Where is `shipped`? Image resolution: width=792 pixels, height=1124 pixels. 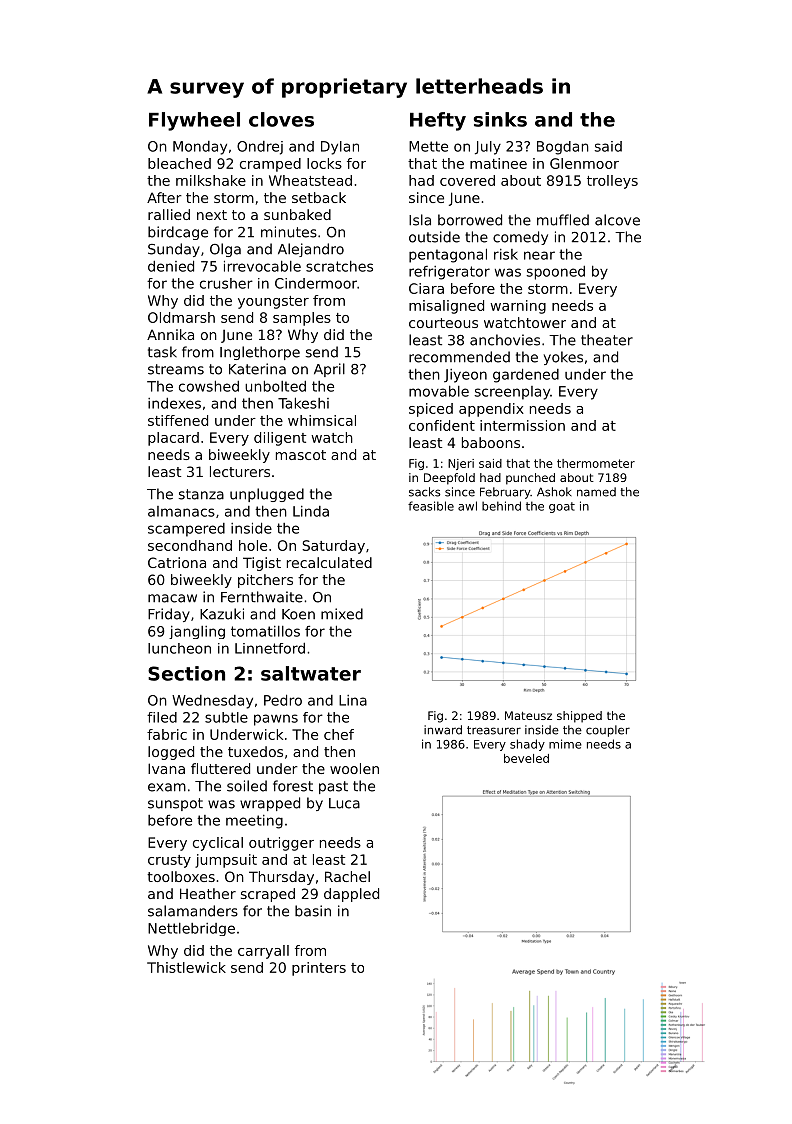 shipped is located at coordinates (579, 717).
